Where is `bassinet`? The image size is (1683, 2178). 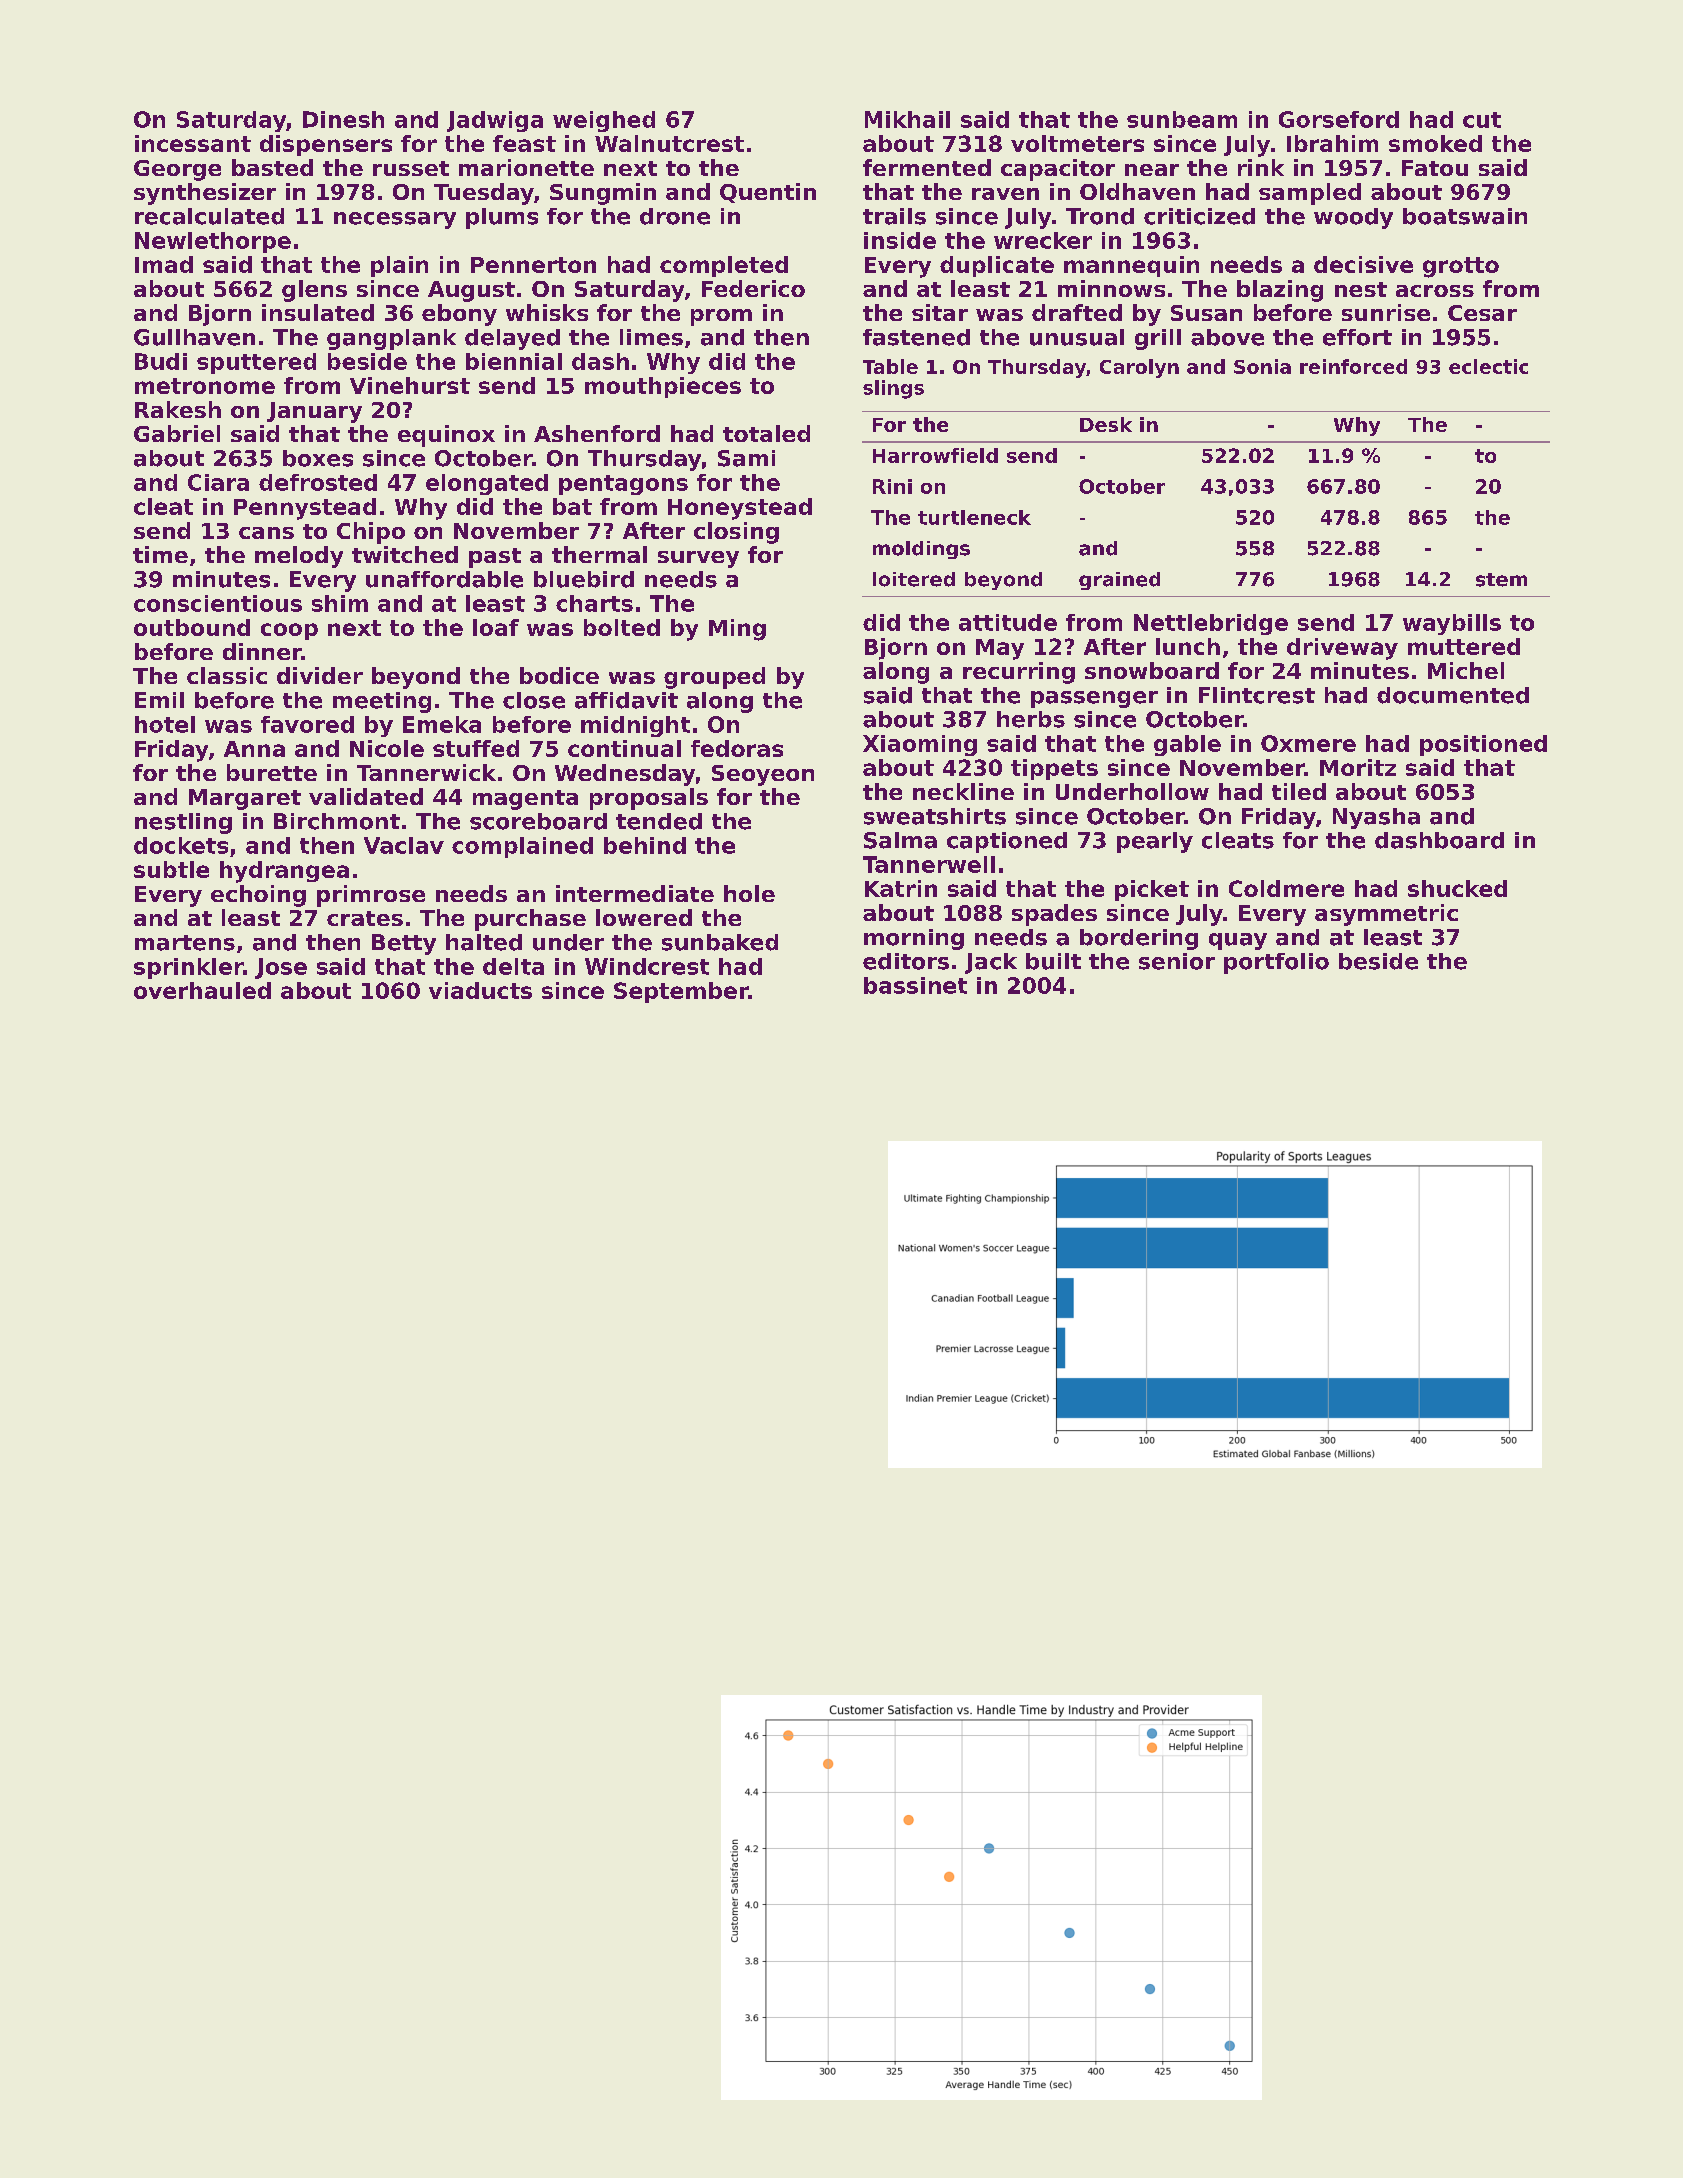 bassinet is located at coordinates (915, 985).
